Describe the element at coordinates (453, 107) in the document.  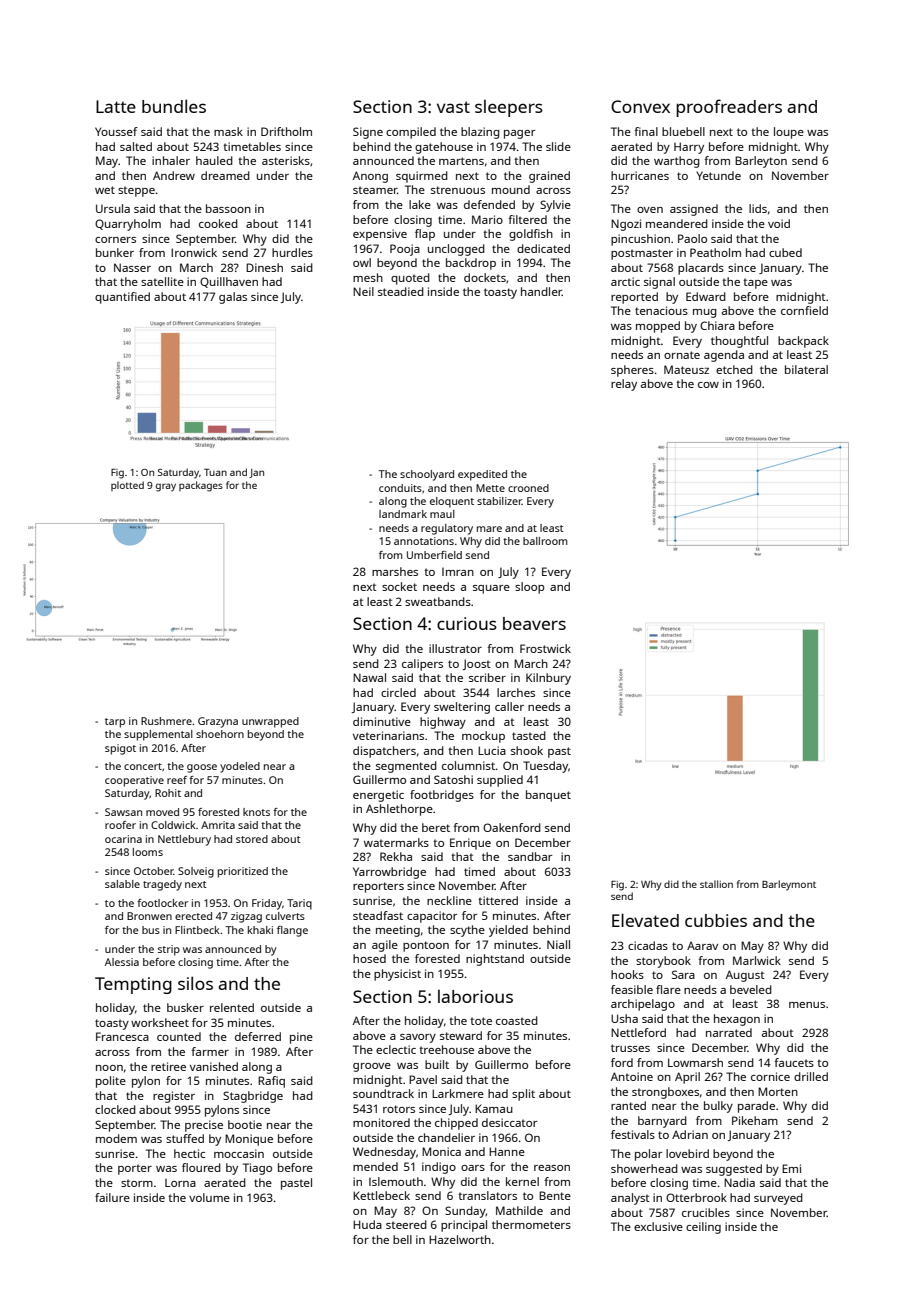
I see `vast` at that location.
